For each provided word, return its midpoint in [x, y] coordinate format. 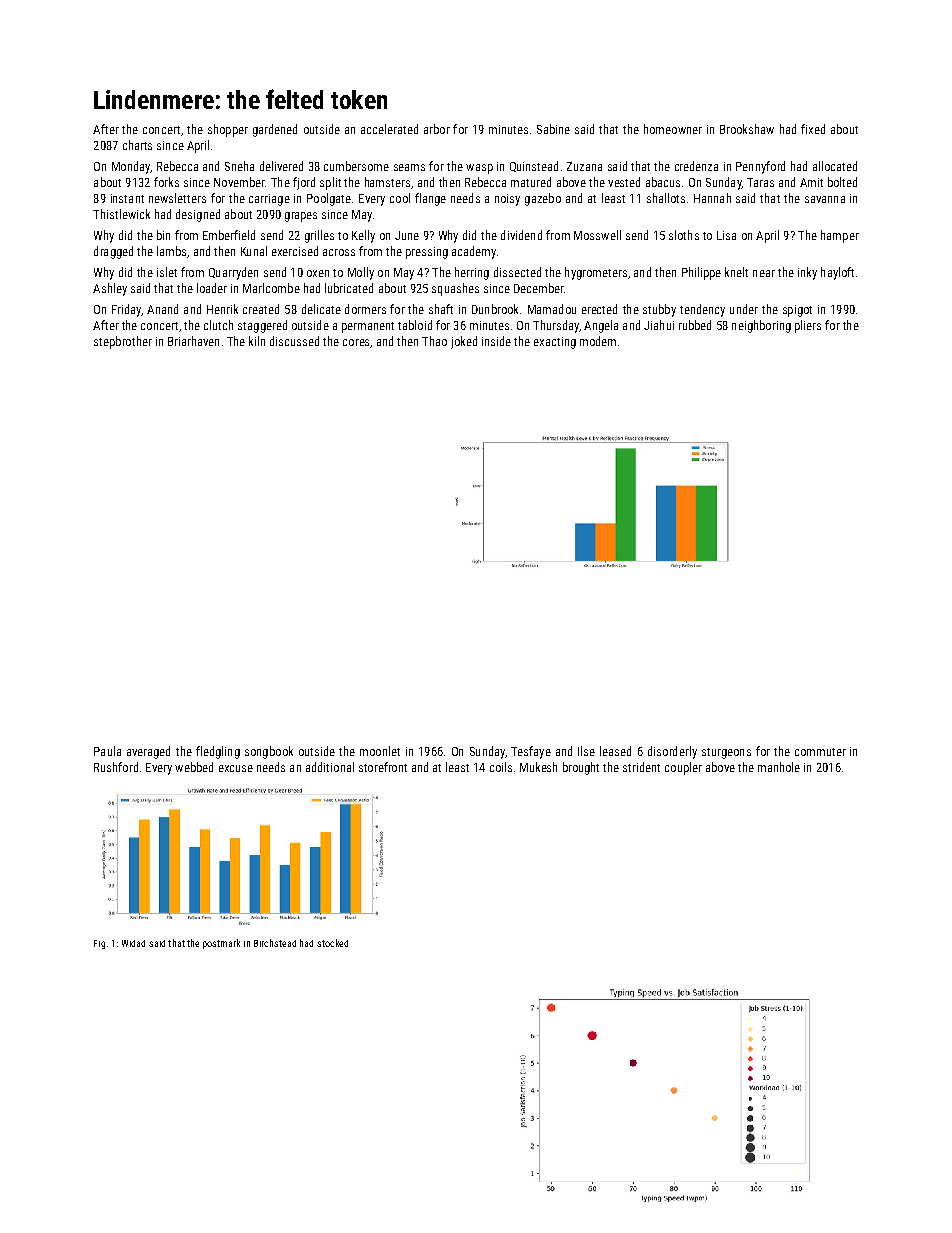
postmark [221, 944]
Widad [133, 943]
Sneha [239, 166]
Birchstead [275, 943]
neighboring [761, 326]
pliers [808, 326]
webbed [194, 767]
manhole [779, 767]
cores [356, 342]
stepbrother [123, 342]
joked [464, 342]
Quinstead [534, 166]
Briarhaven [193, 341]
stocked [332, 943]
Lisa [726, 235]
